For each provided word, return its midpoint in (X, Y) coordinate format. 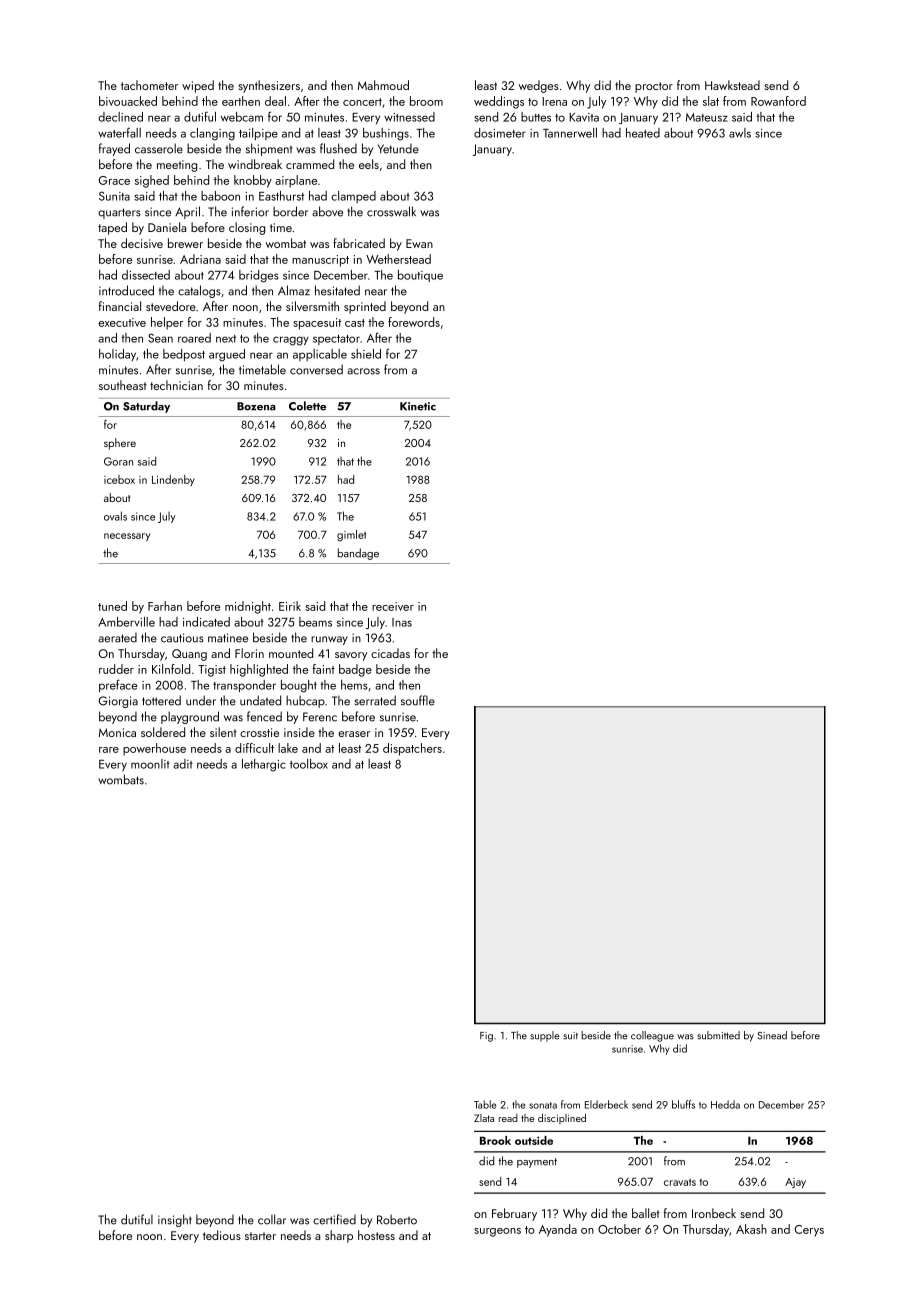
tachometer (149, 85)
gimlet (351, 536)
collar (272, 1219)
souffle (418, 700)
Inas (402, 622)
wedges (539, 86)
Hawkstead (732, 85)
